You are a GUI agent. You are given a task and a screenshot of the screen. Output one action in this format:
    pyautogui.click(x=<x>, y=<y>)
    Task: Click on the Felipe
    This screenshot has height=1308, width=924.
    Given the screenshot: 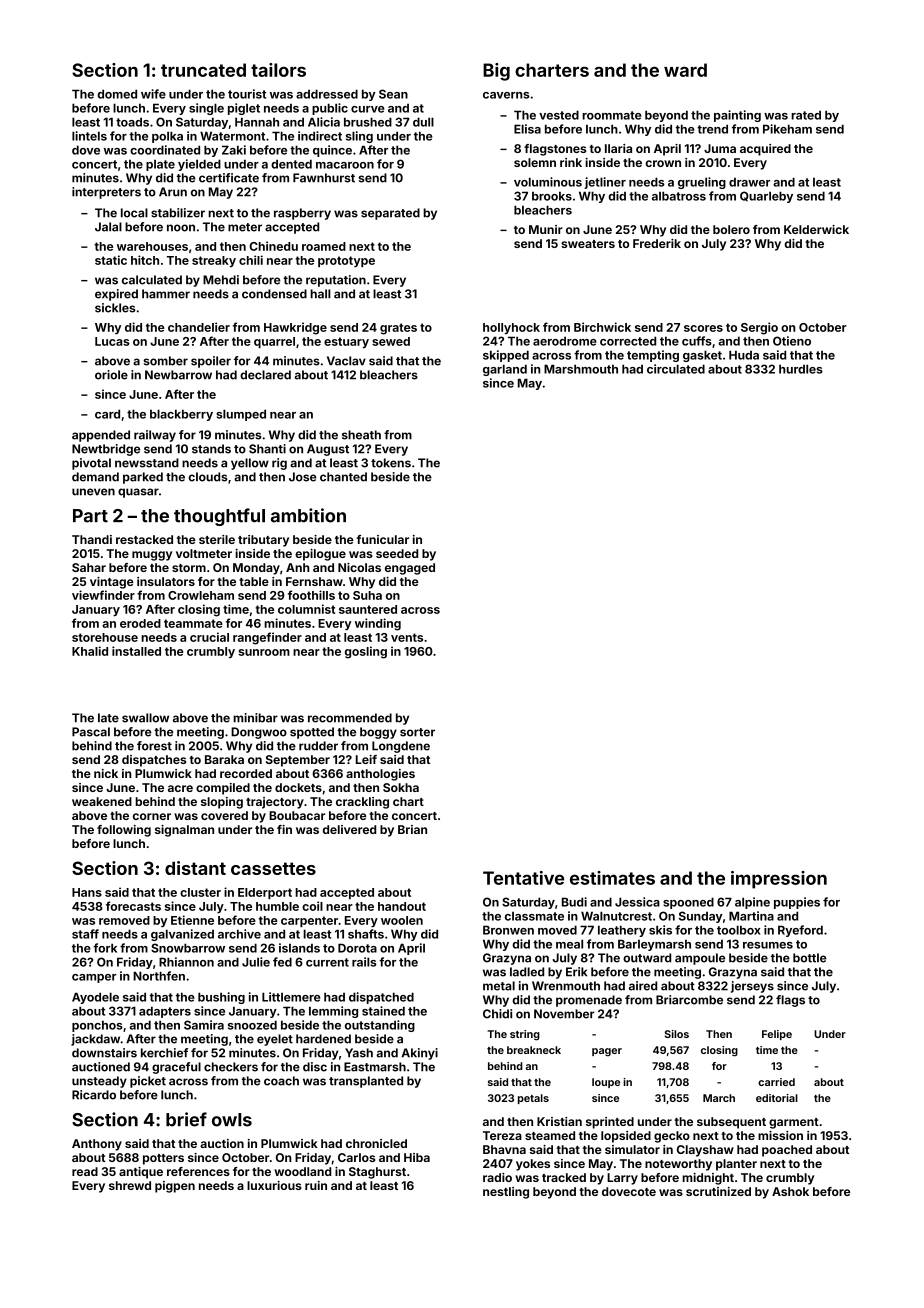 What is the action you would take?
    pyautogui.click(x=777, y=1035)
